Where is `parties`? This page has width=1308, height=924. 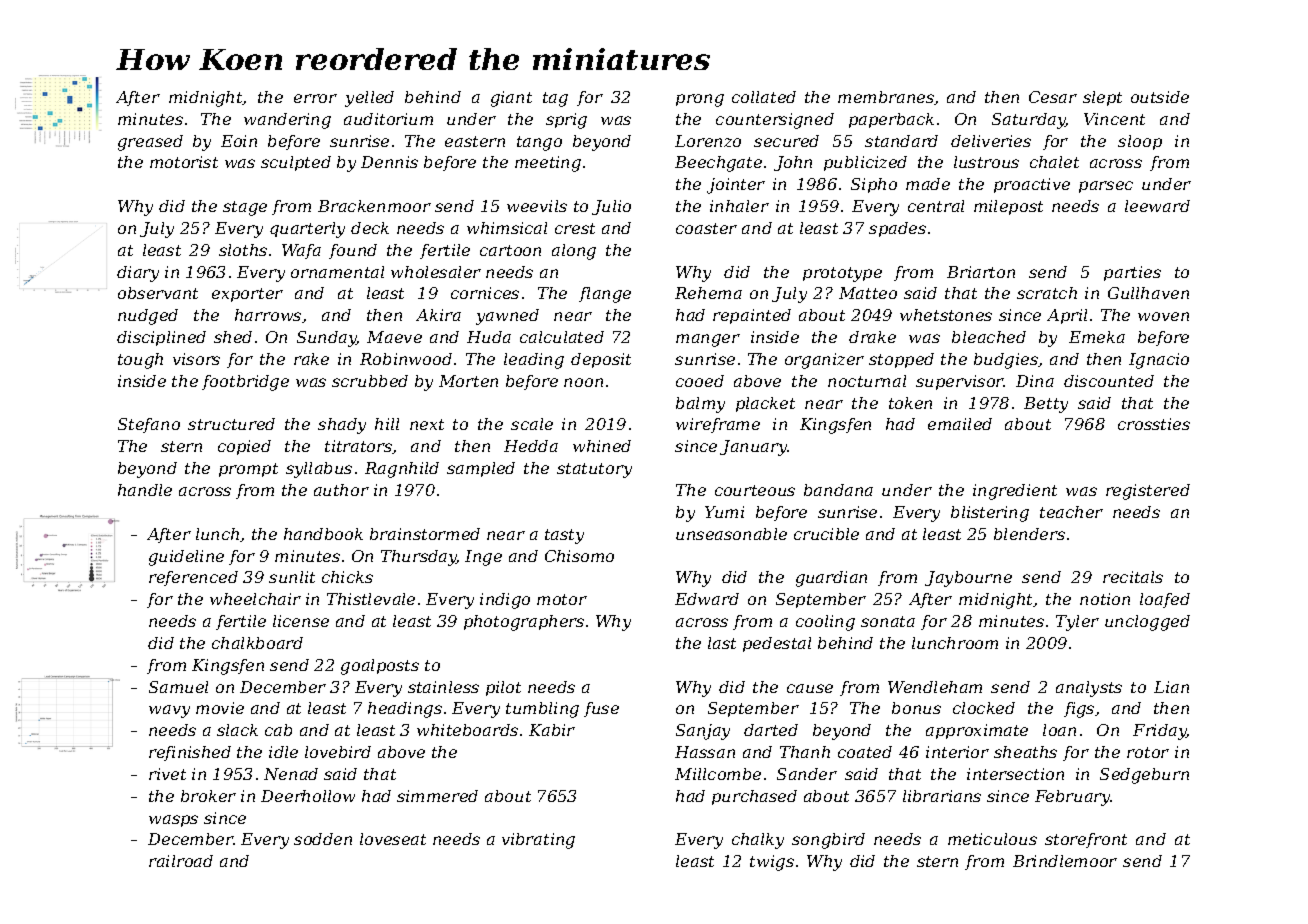 parties is located at coordinates (1132, 273).
